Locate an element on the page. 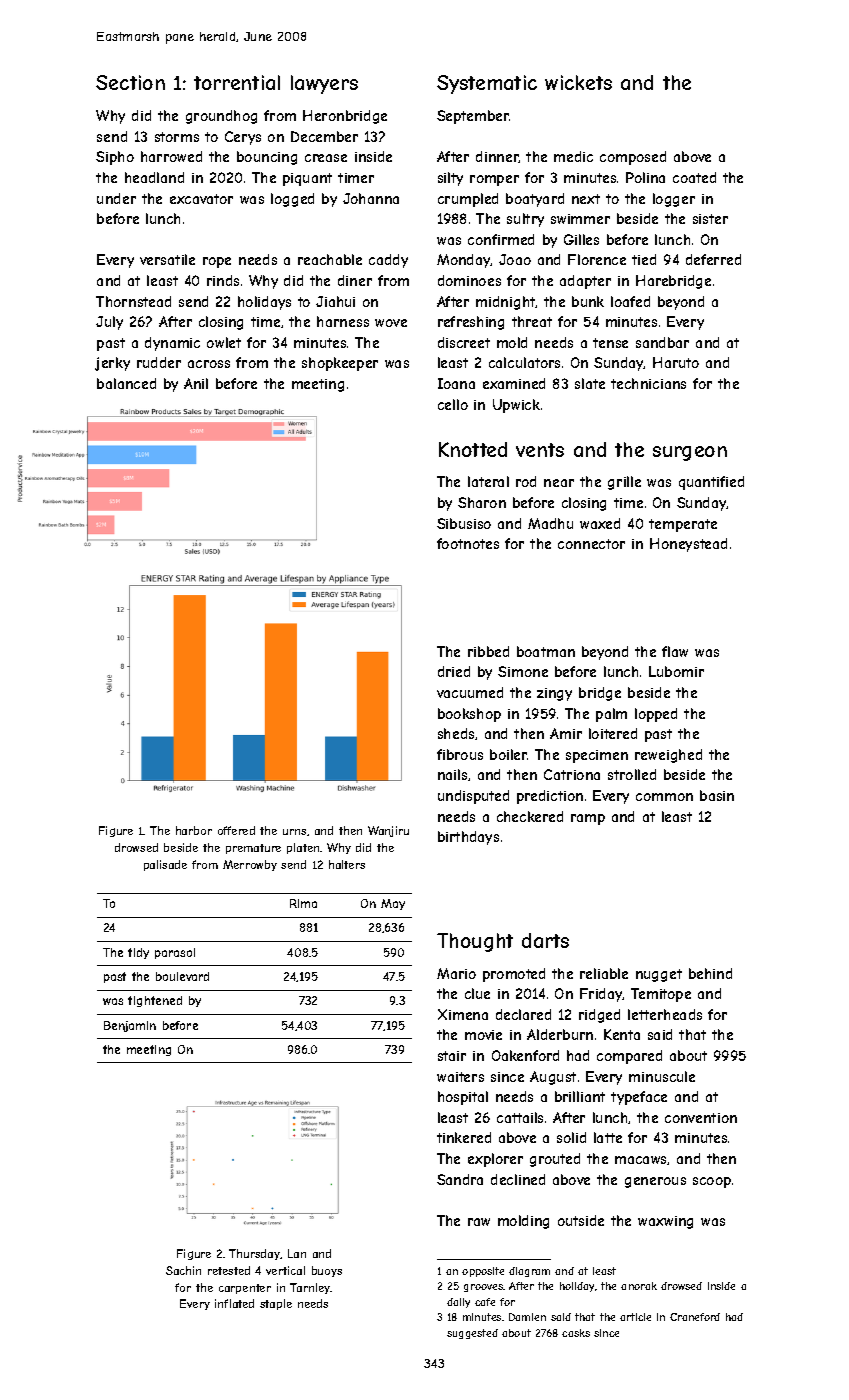 The height and width of the page is (1400, 849). behind is located at coordinates (710, 973).
